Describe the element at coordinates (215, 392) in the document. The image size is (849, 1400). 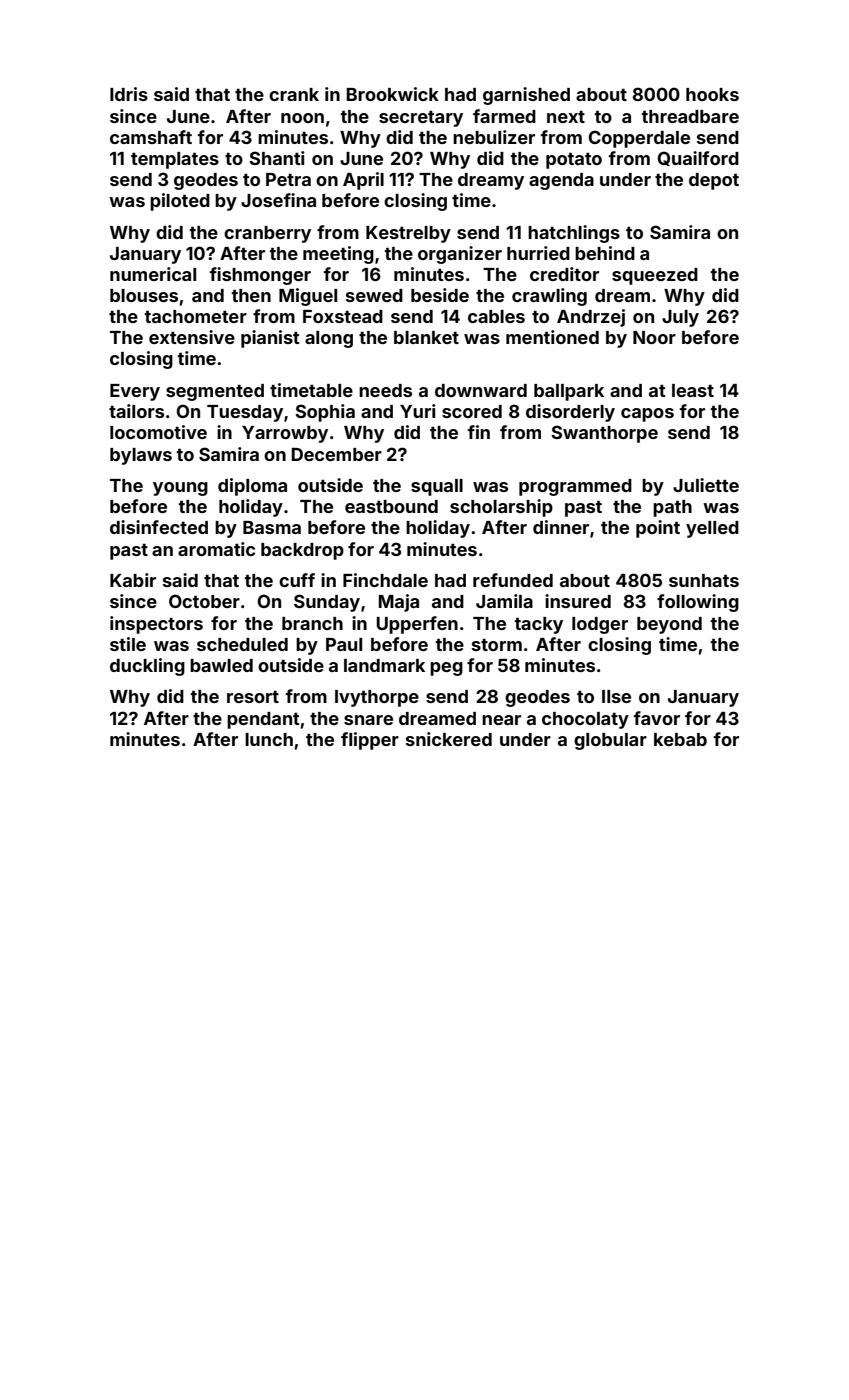
I see `segmented` at that location.
